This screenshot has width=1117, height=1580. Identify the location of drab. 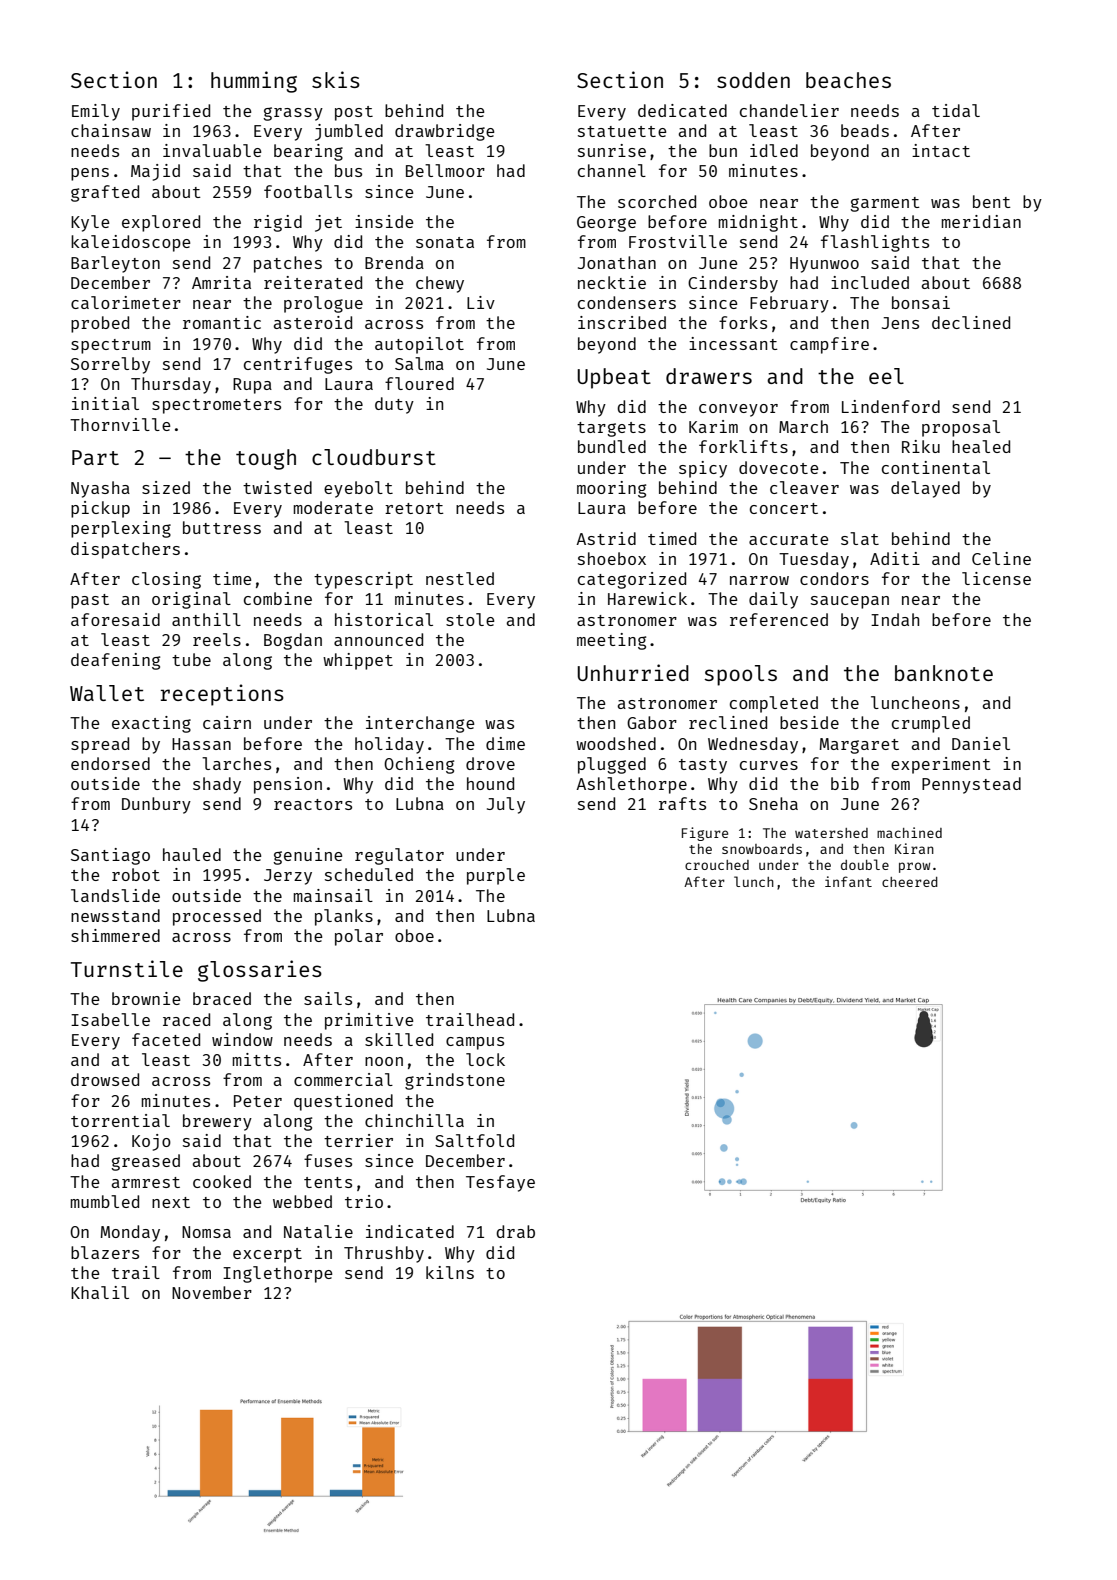
(515, 1231).
